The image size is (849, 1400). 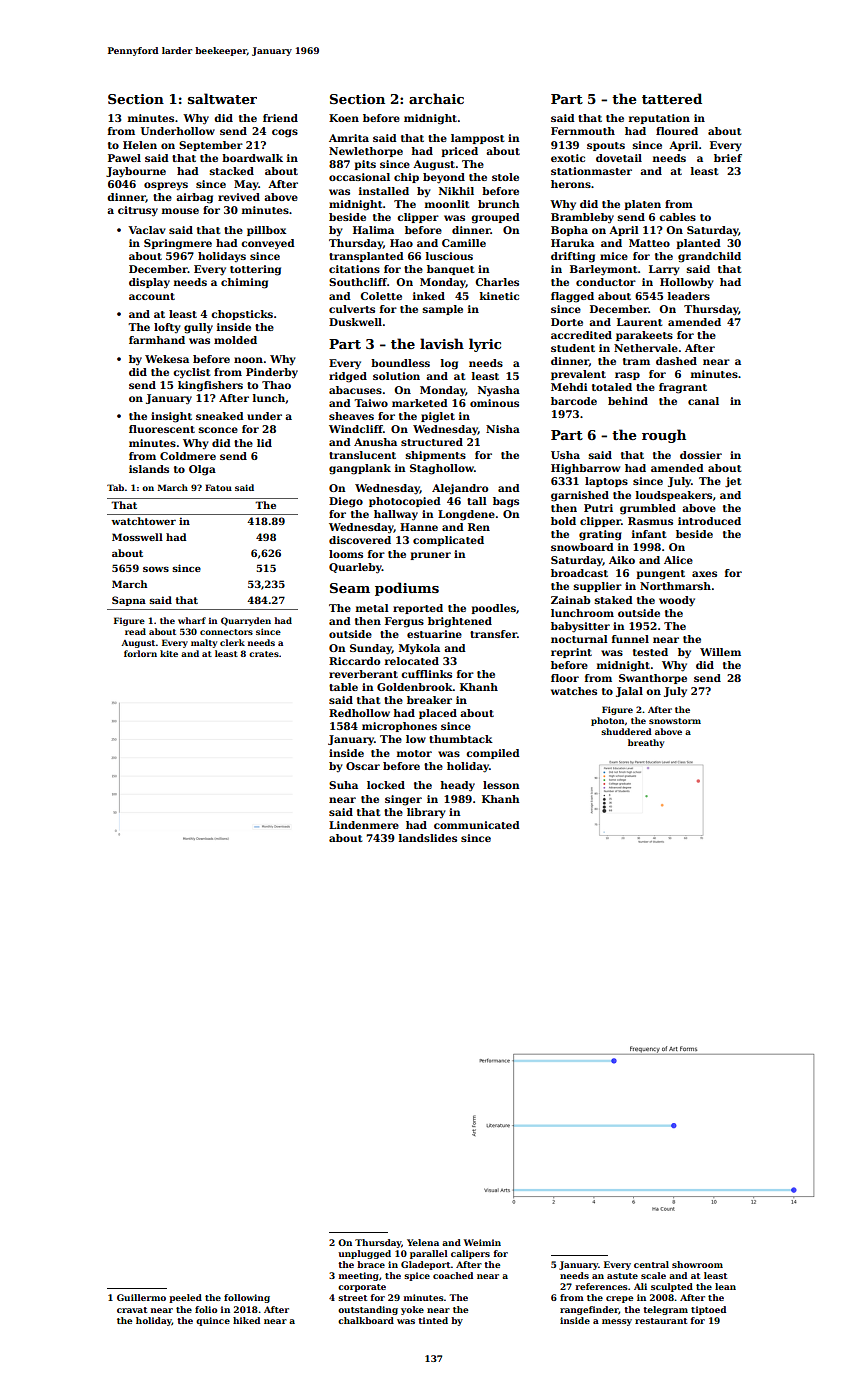 I want to click on fragrant, so click(x=683, y=388).
